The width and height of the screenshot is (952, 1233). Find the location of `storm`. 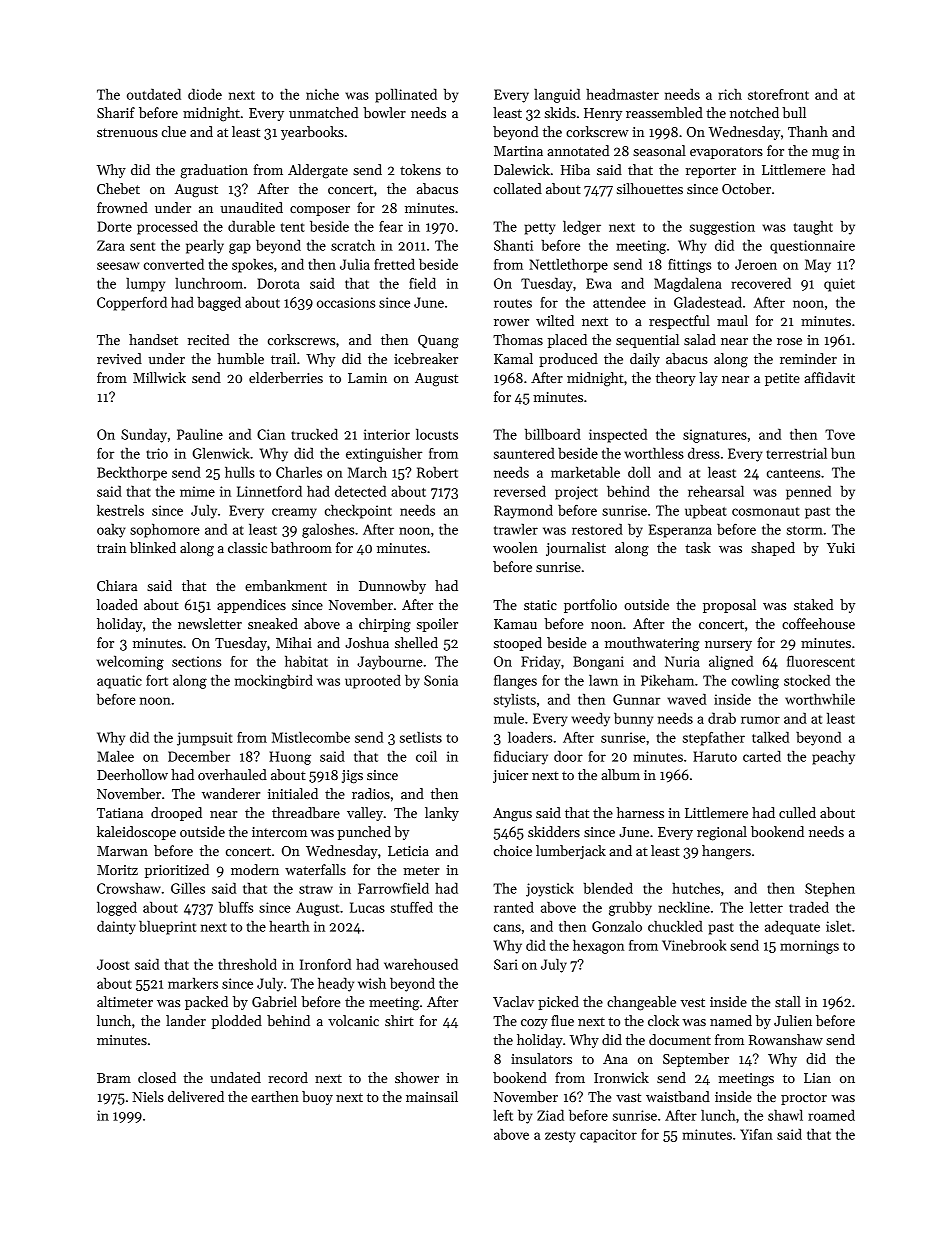

storm is located at coordinates (805, 530).
